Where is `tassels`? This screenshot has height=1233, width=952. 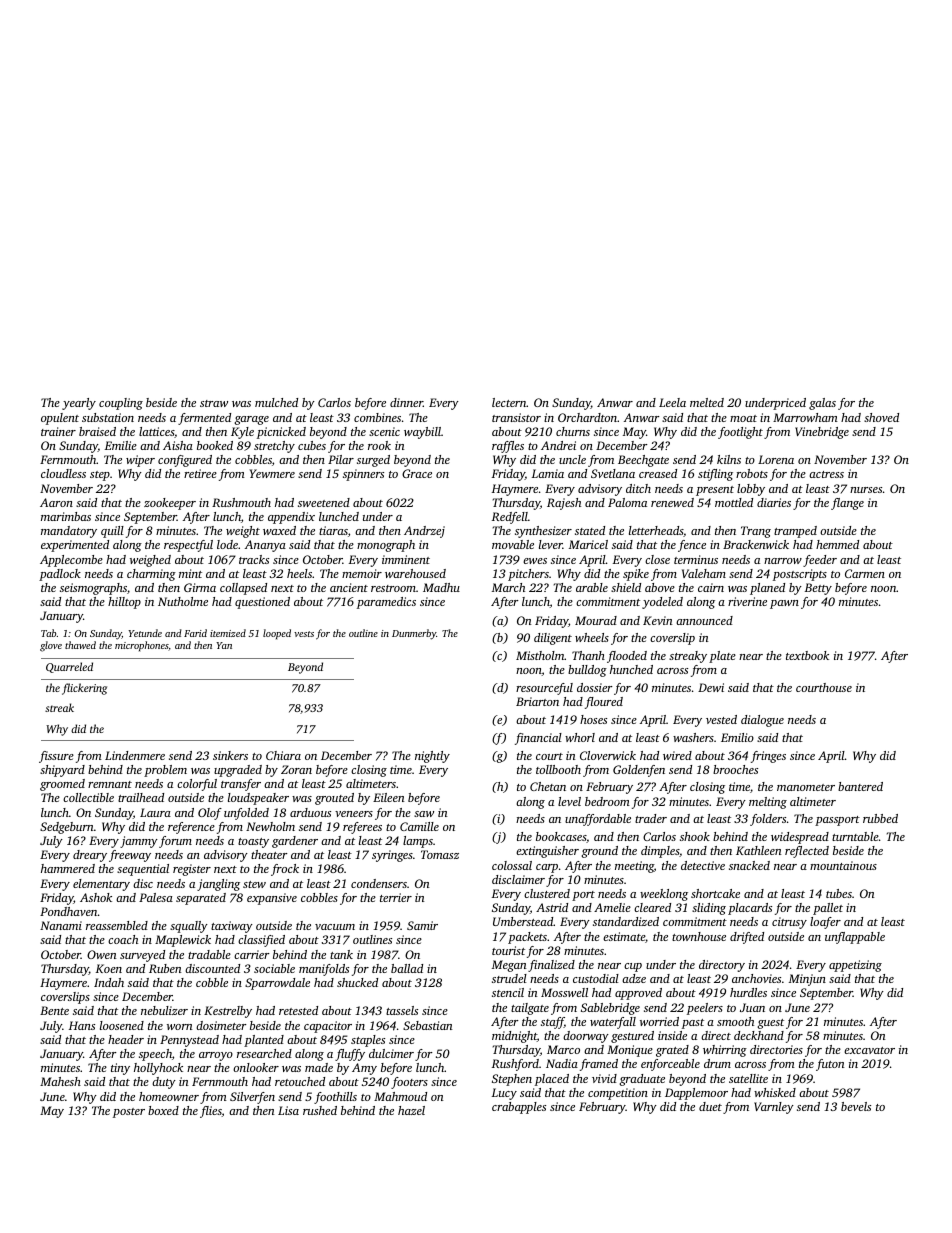
tassels is located at coordinates (402, 1010).
